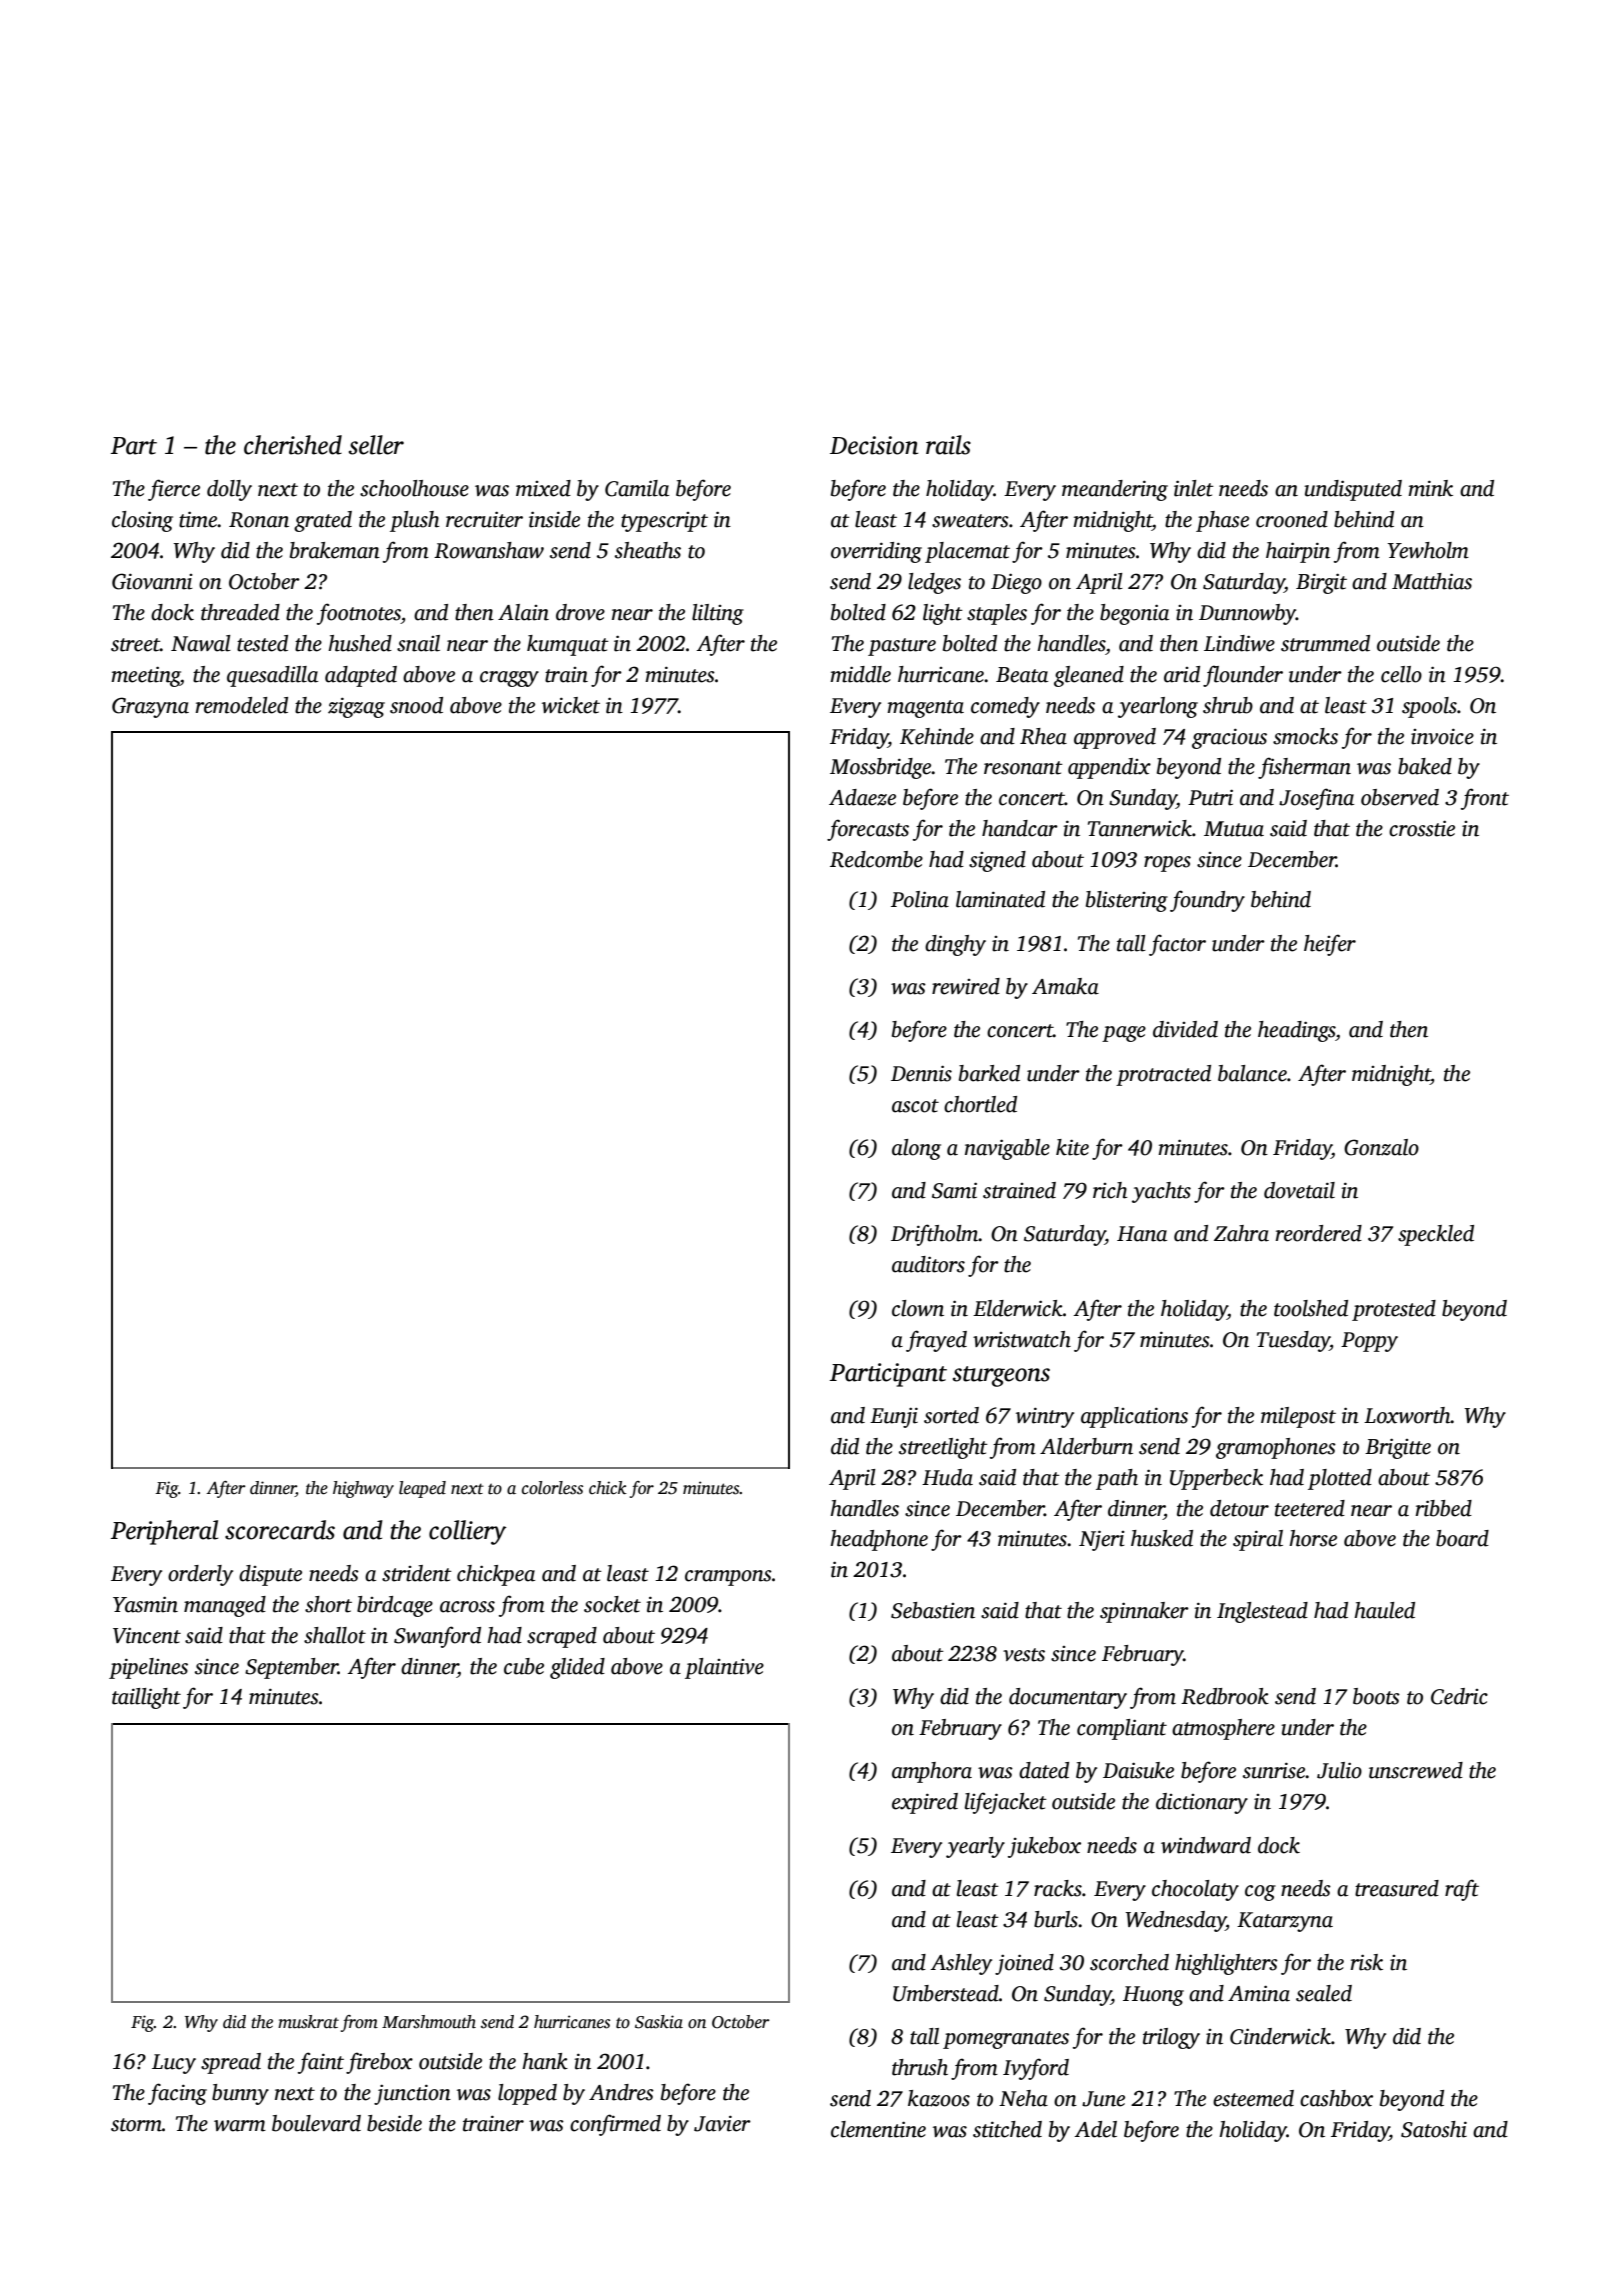 The width and height of the document is (1620, 2292). Describe the element at coordinates (280, 1530) in the document. I see `scorecards` at that location.
